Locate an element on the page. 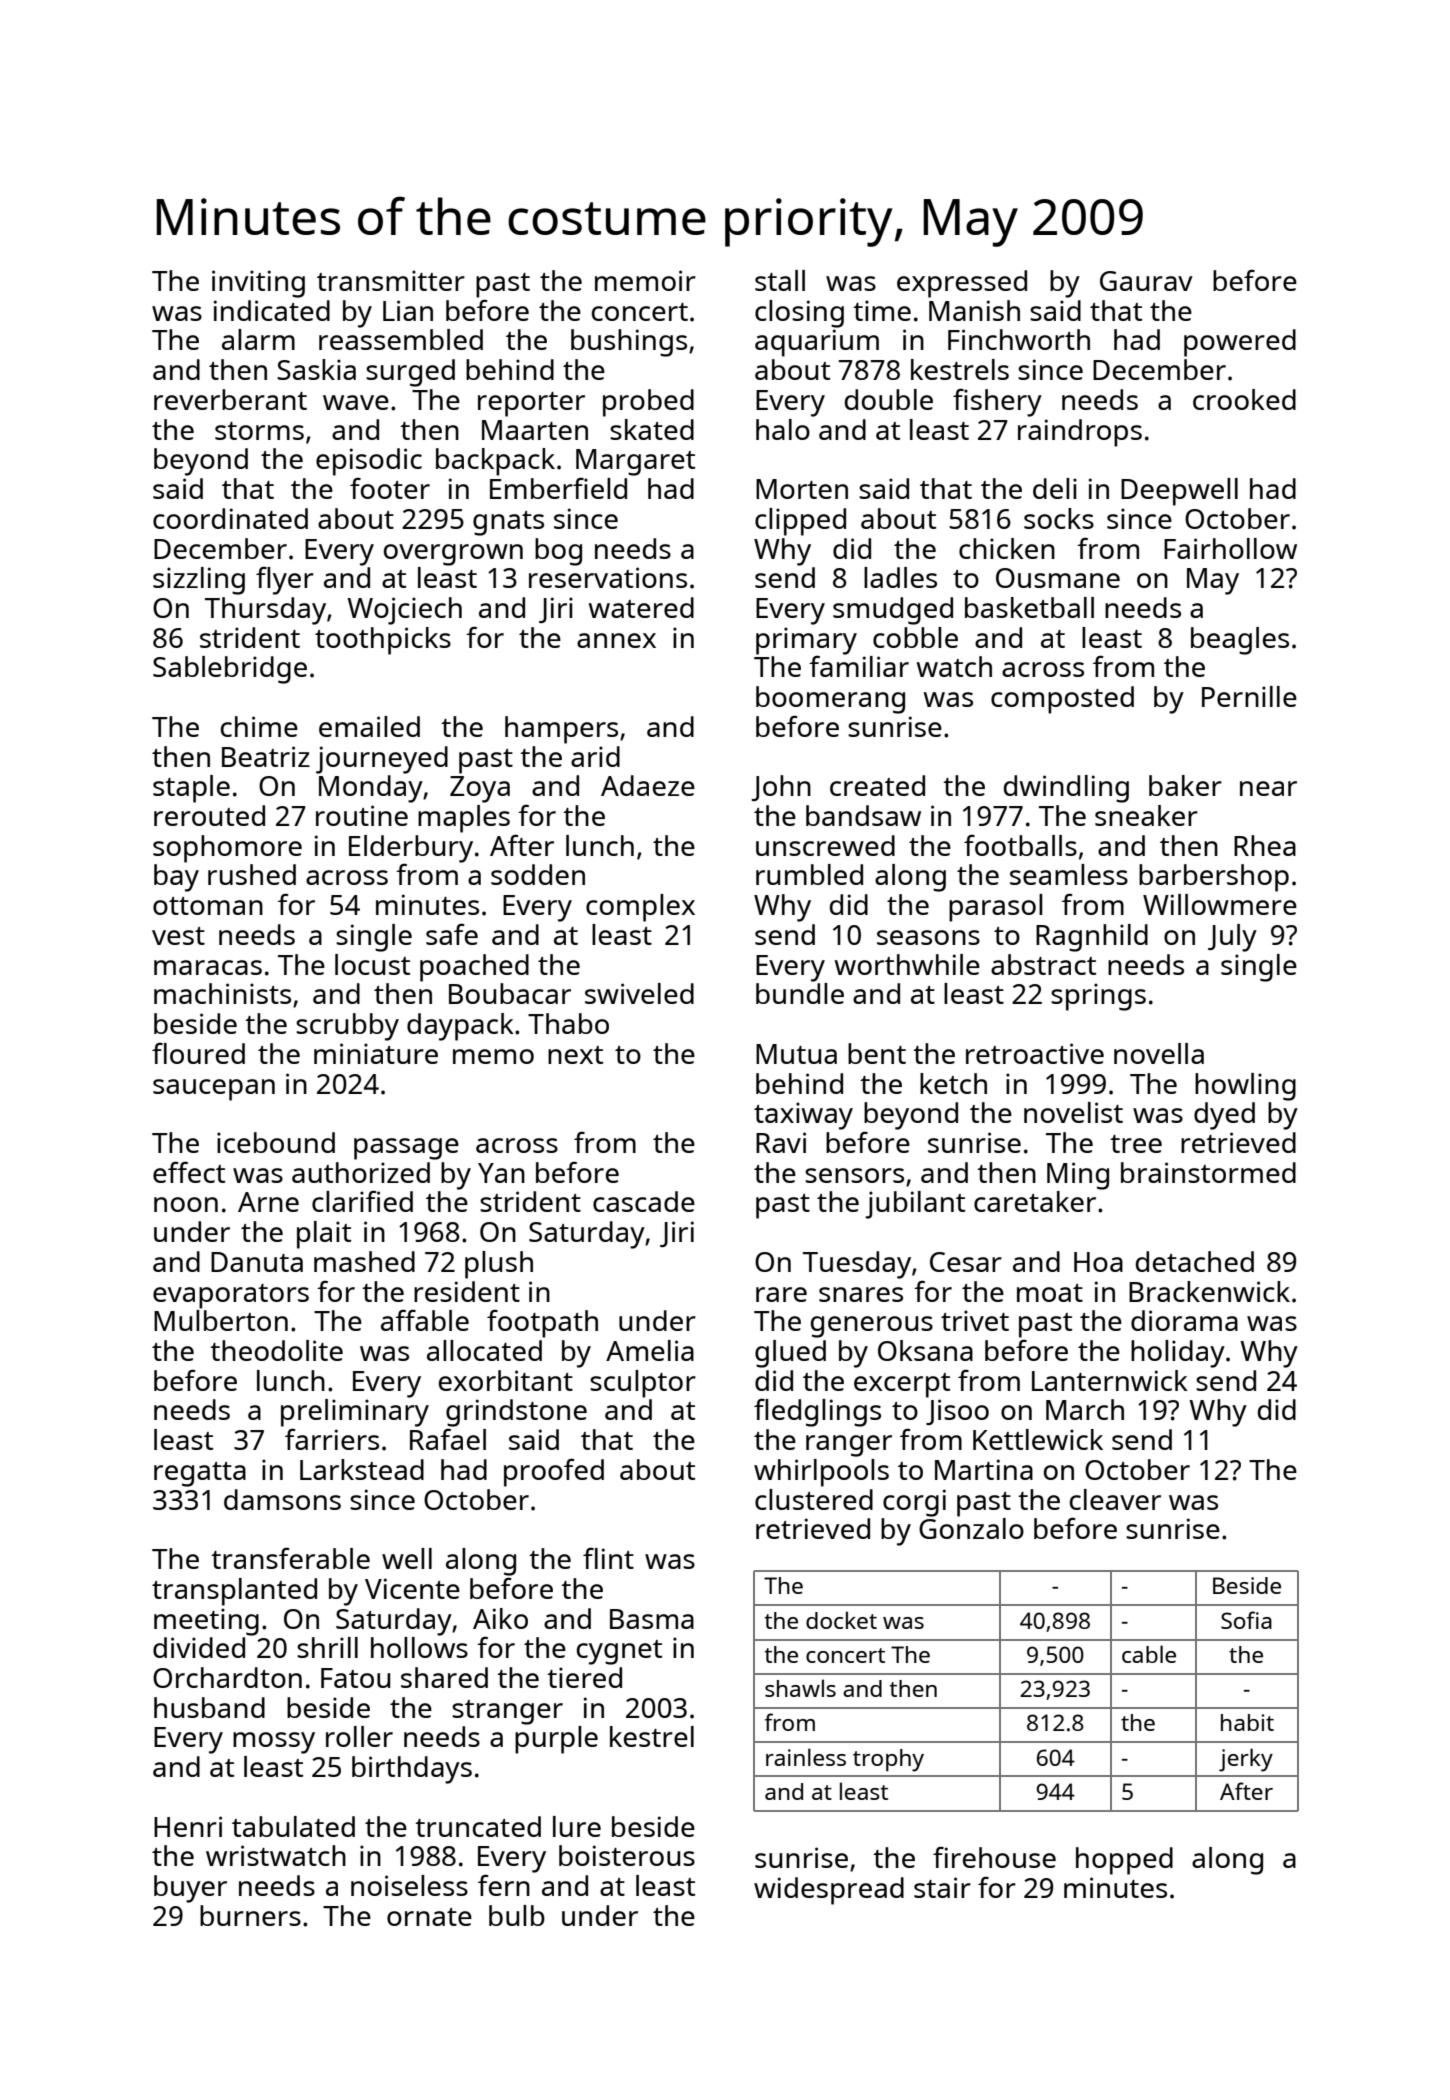 This page has width=1450, height=2100. scrubby is located at coordinates (347, 1027).
